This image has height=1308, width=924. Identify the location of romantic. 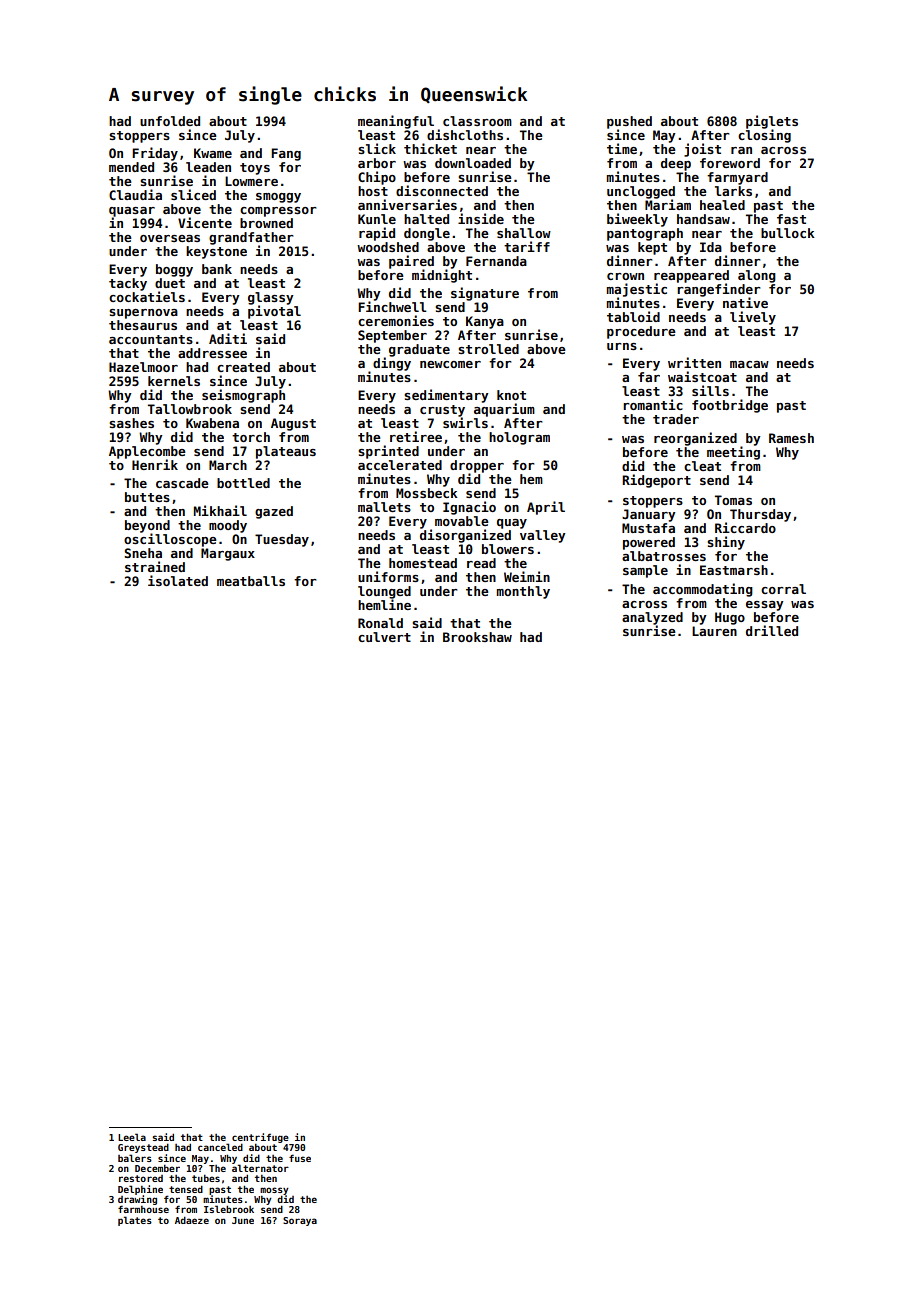
(653, 404).
